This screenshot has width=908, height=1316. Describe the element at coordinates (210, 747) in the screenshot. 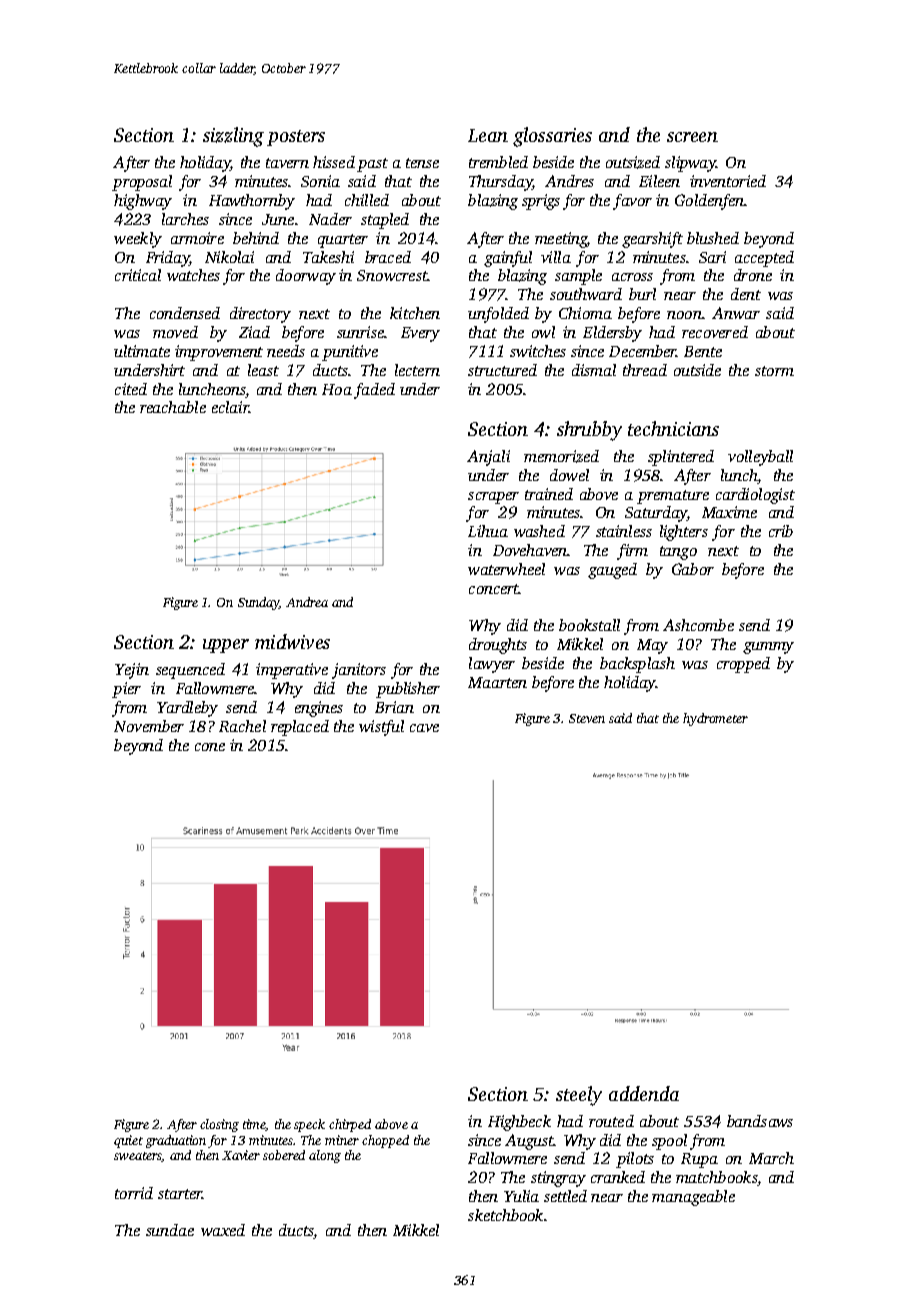

I see `cone` at that location.
